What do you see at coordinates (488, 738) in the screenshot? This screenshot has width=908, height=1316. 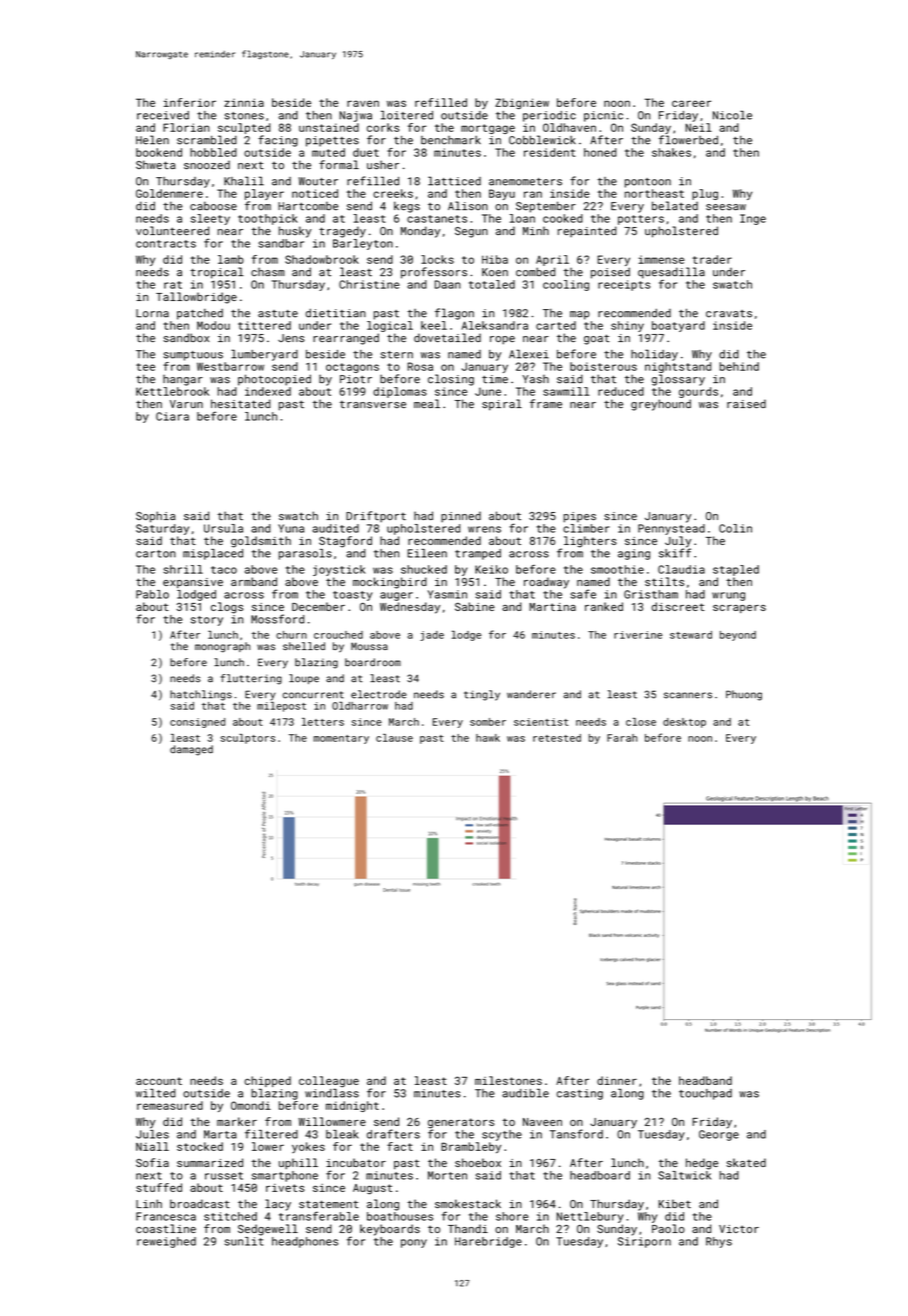 I see `hawk` at bounding box center [488, 738].
